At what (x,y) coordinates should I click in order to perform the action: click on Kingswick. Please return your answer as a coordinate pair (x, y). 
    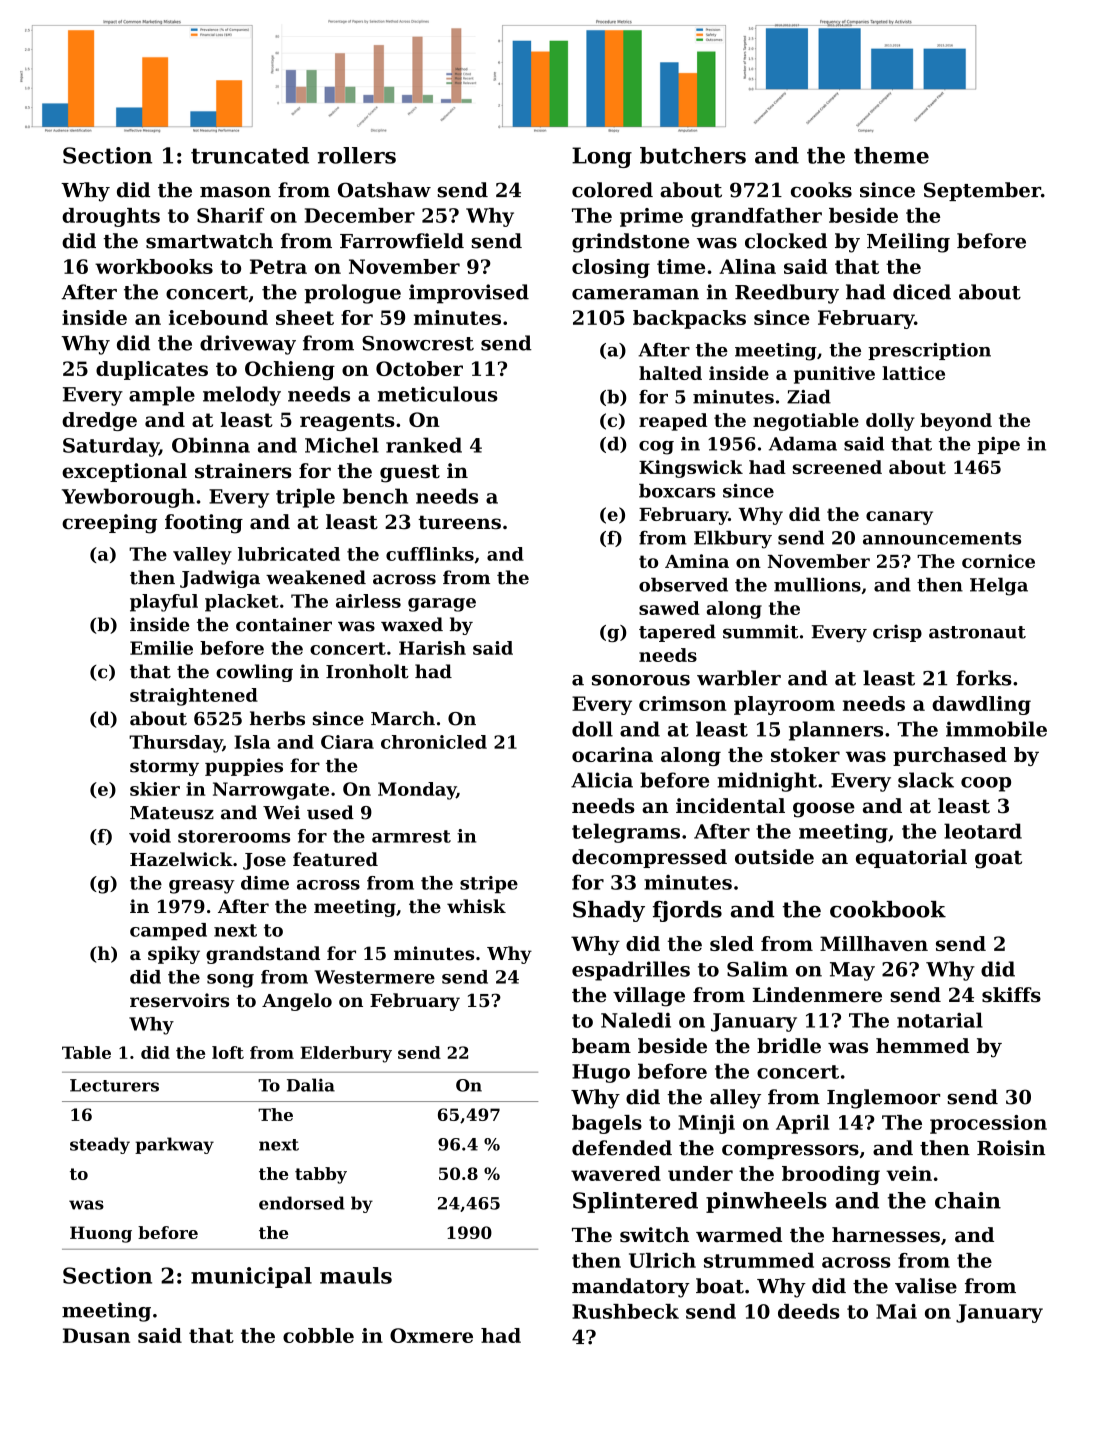
    Looking at the image, I should click on (691, 469).
